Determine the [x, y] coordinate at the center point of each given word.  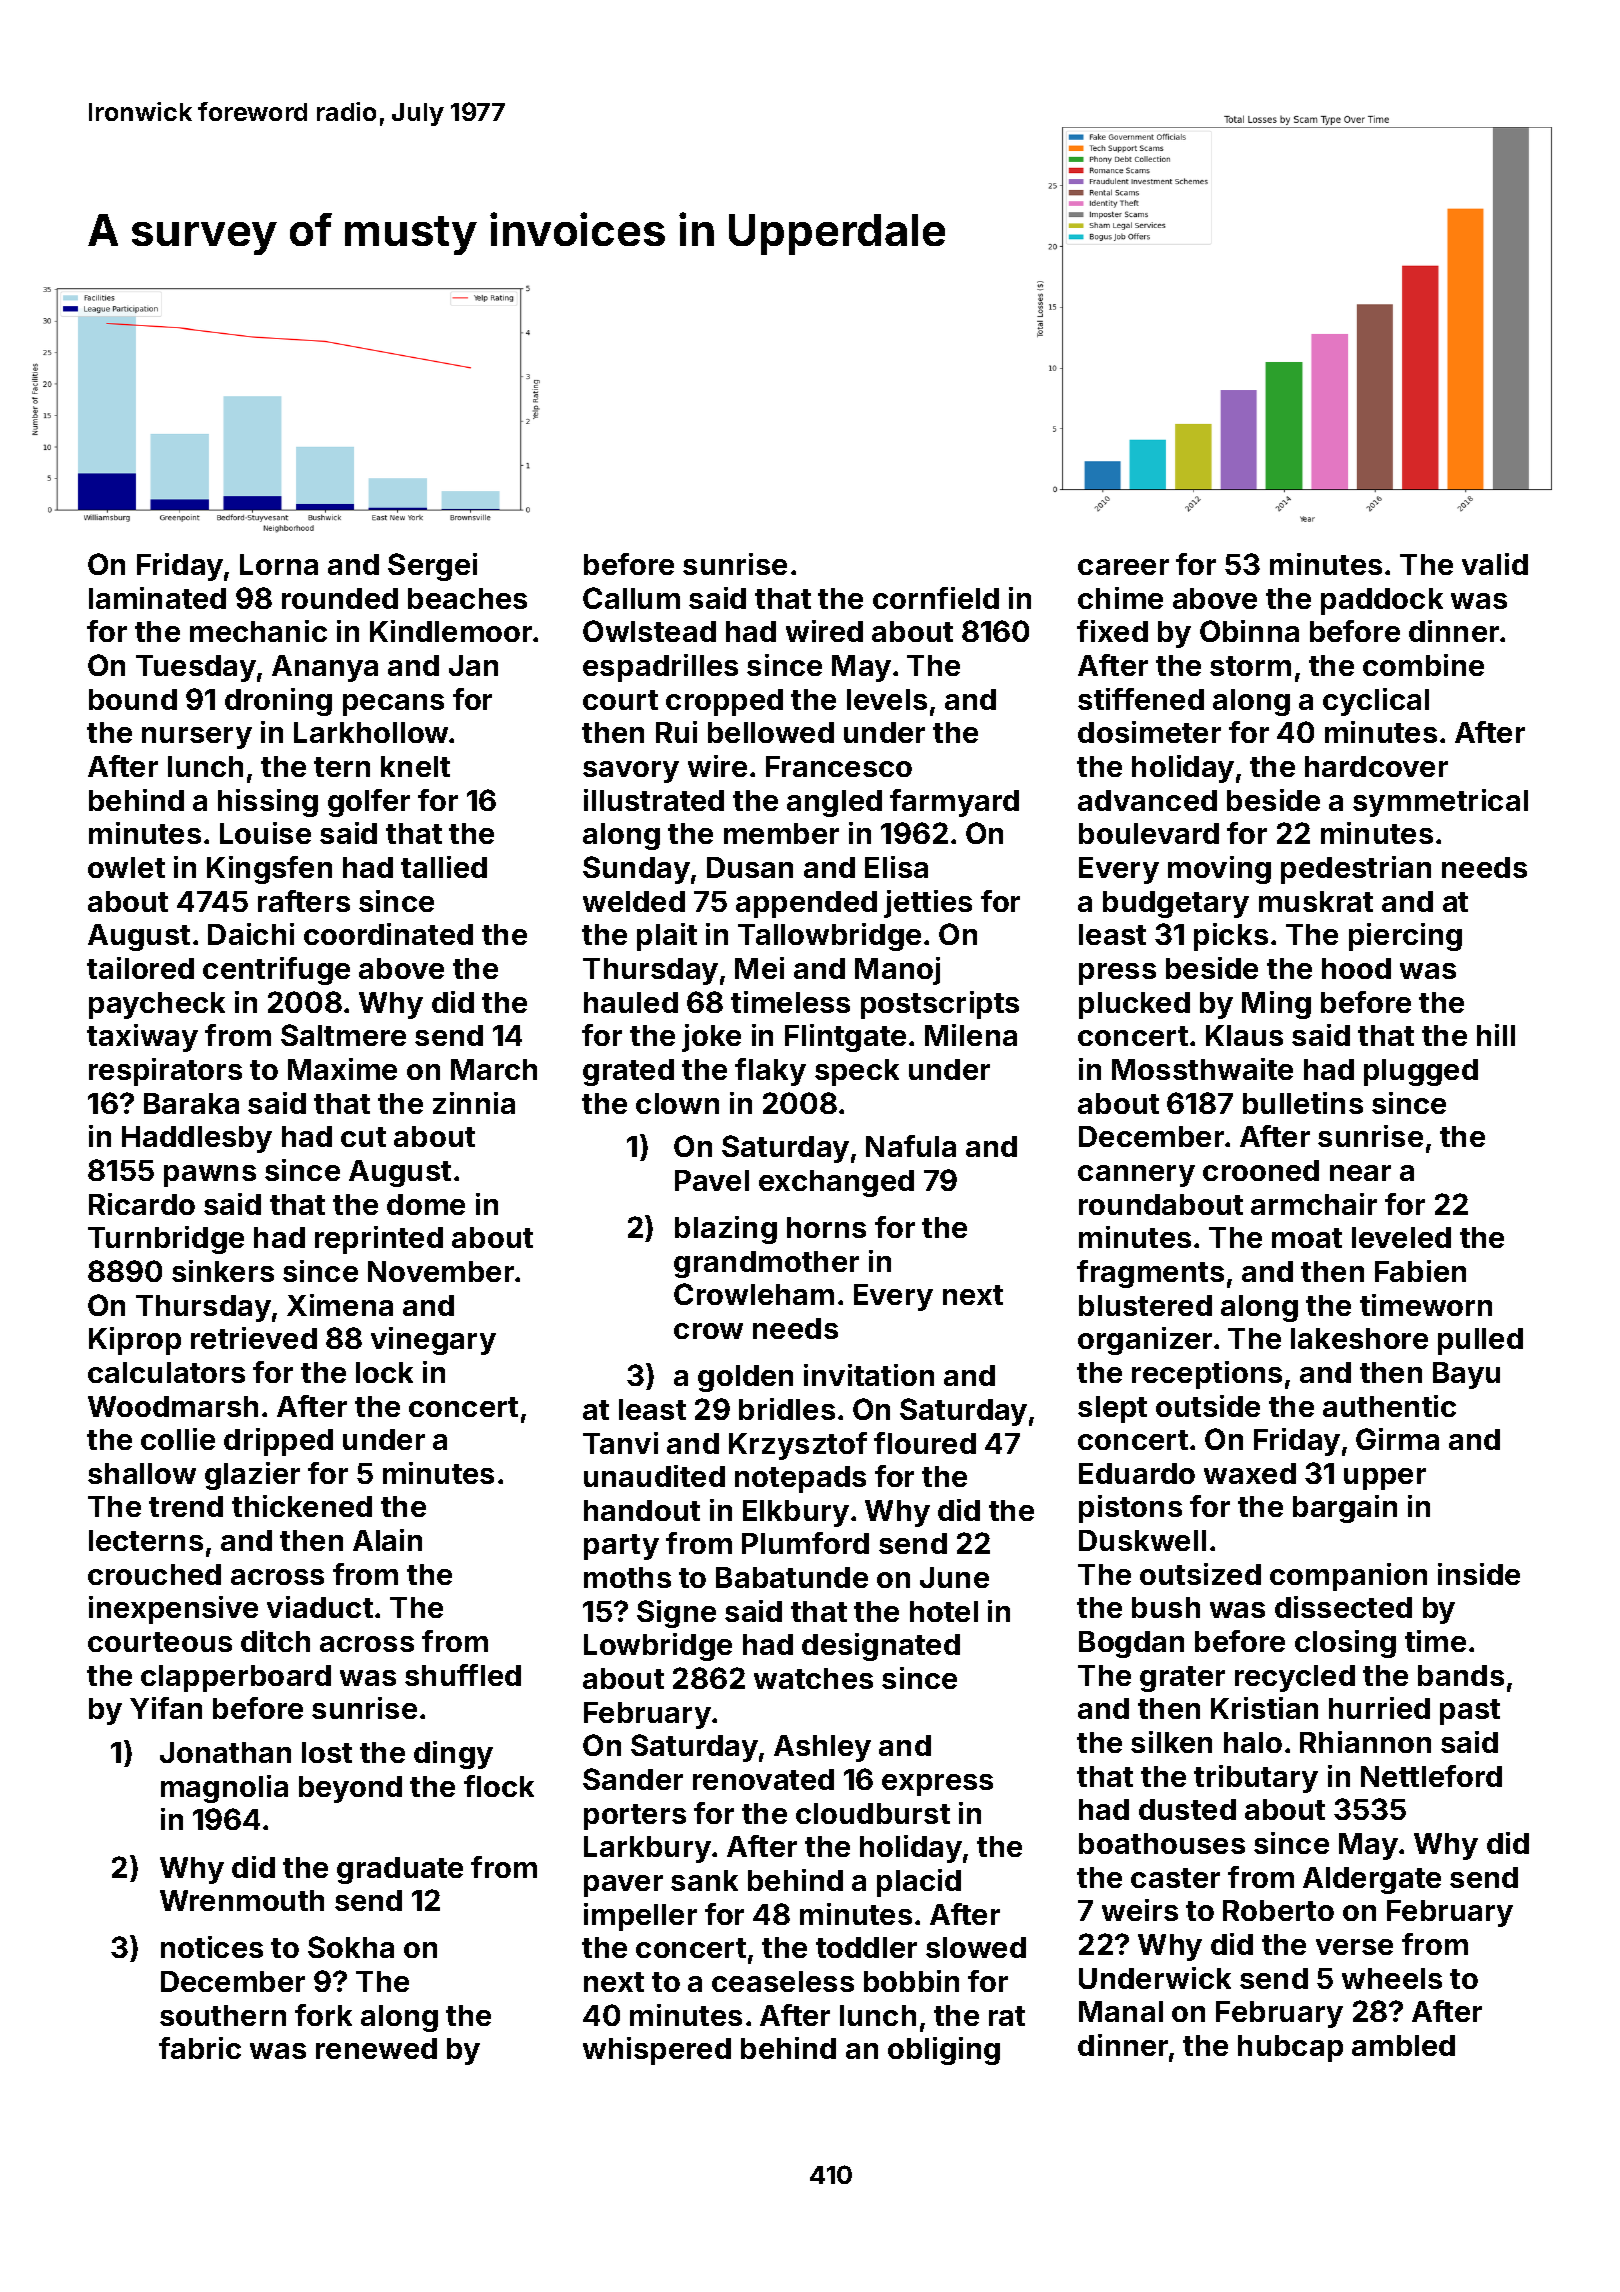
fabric [200, 2048]
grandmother [766, 1264]
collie [178, 1439]
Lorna [279, 564]
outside [1208, 1406]
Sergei [432, 567]
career [1123, 567]
